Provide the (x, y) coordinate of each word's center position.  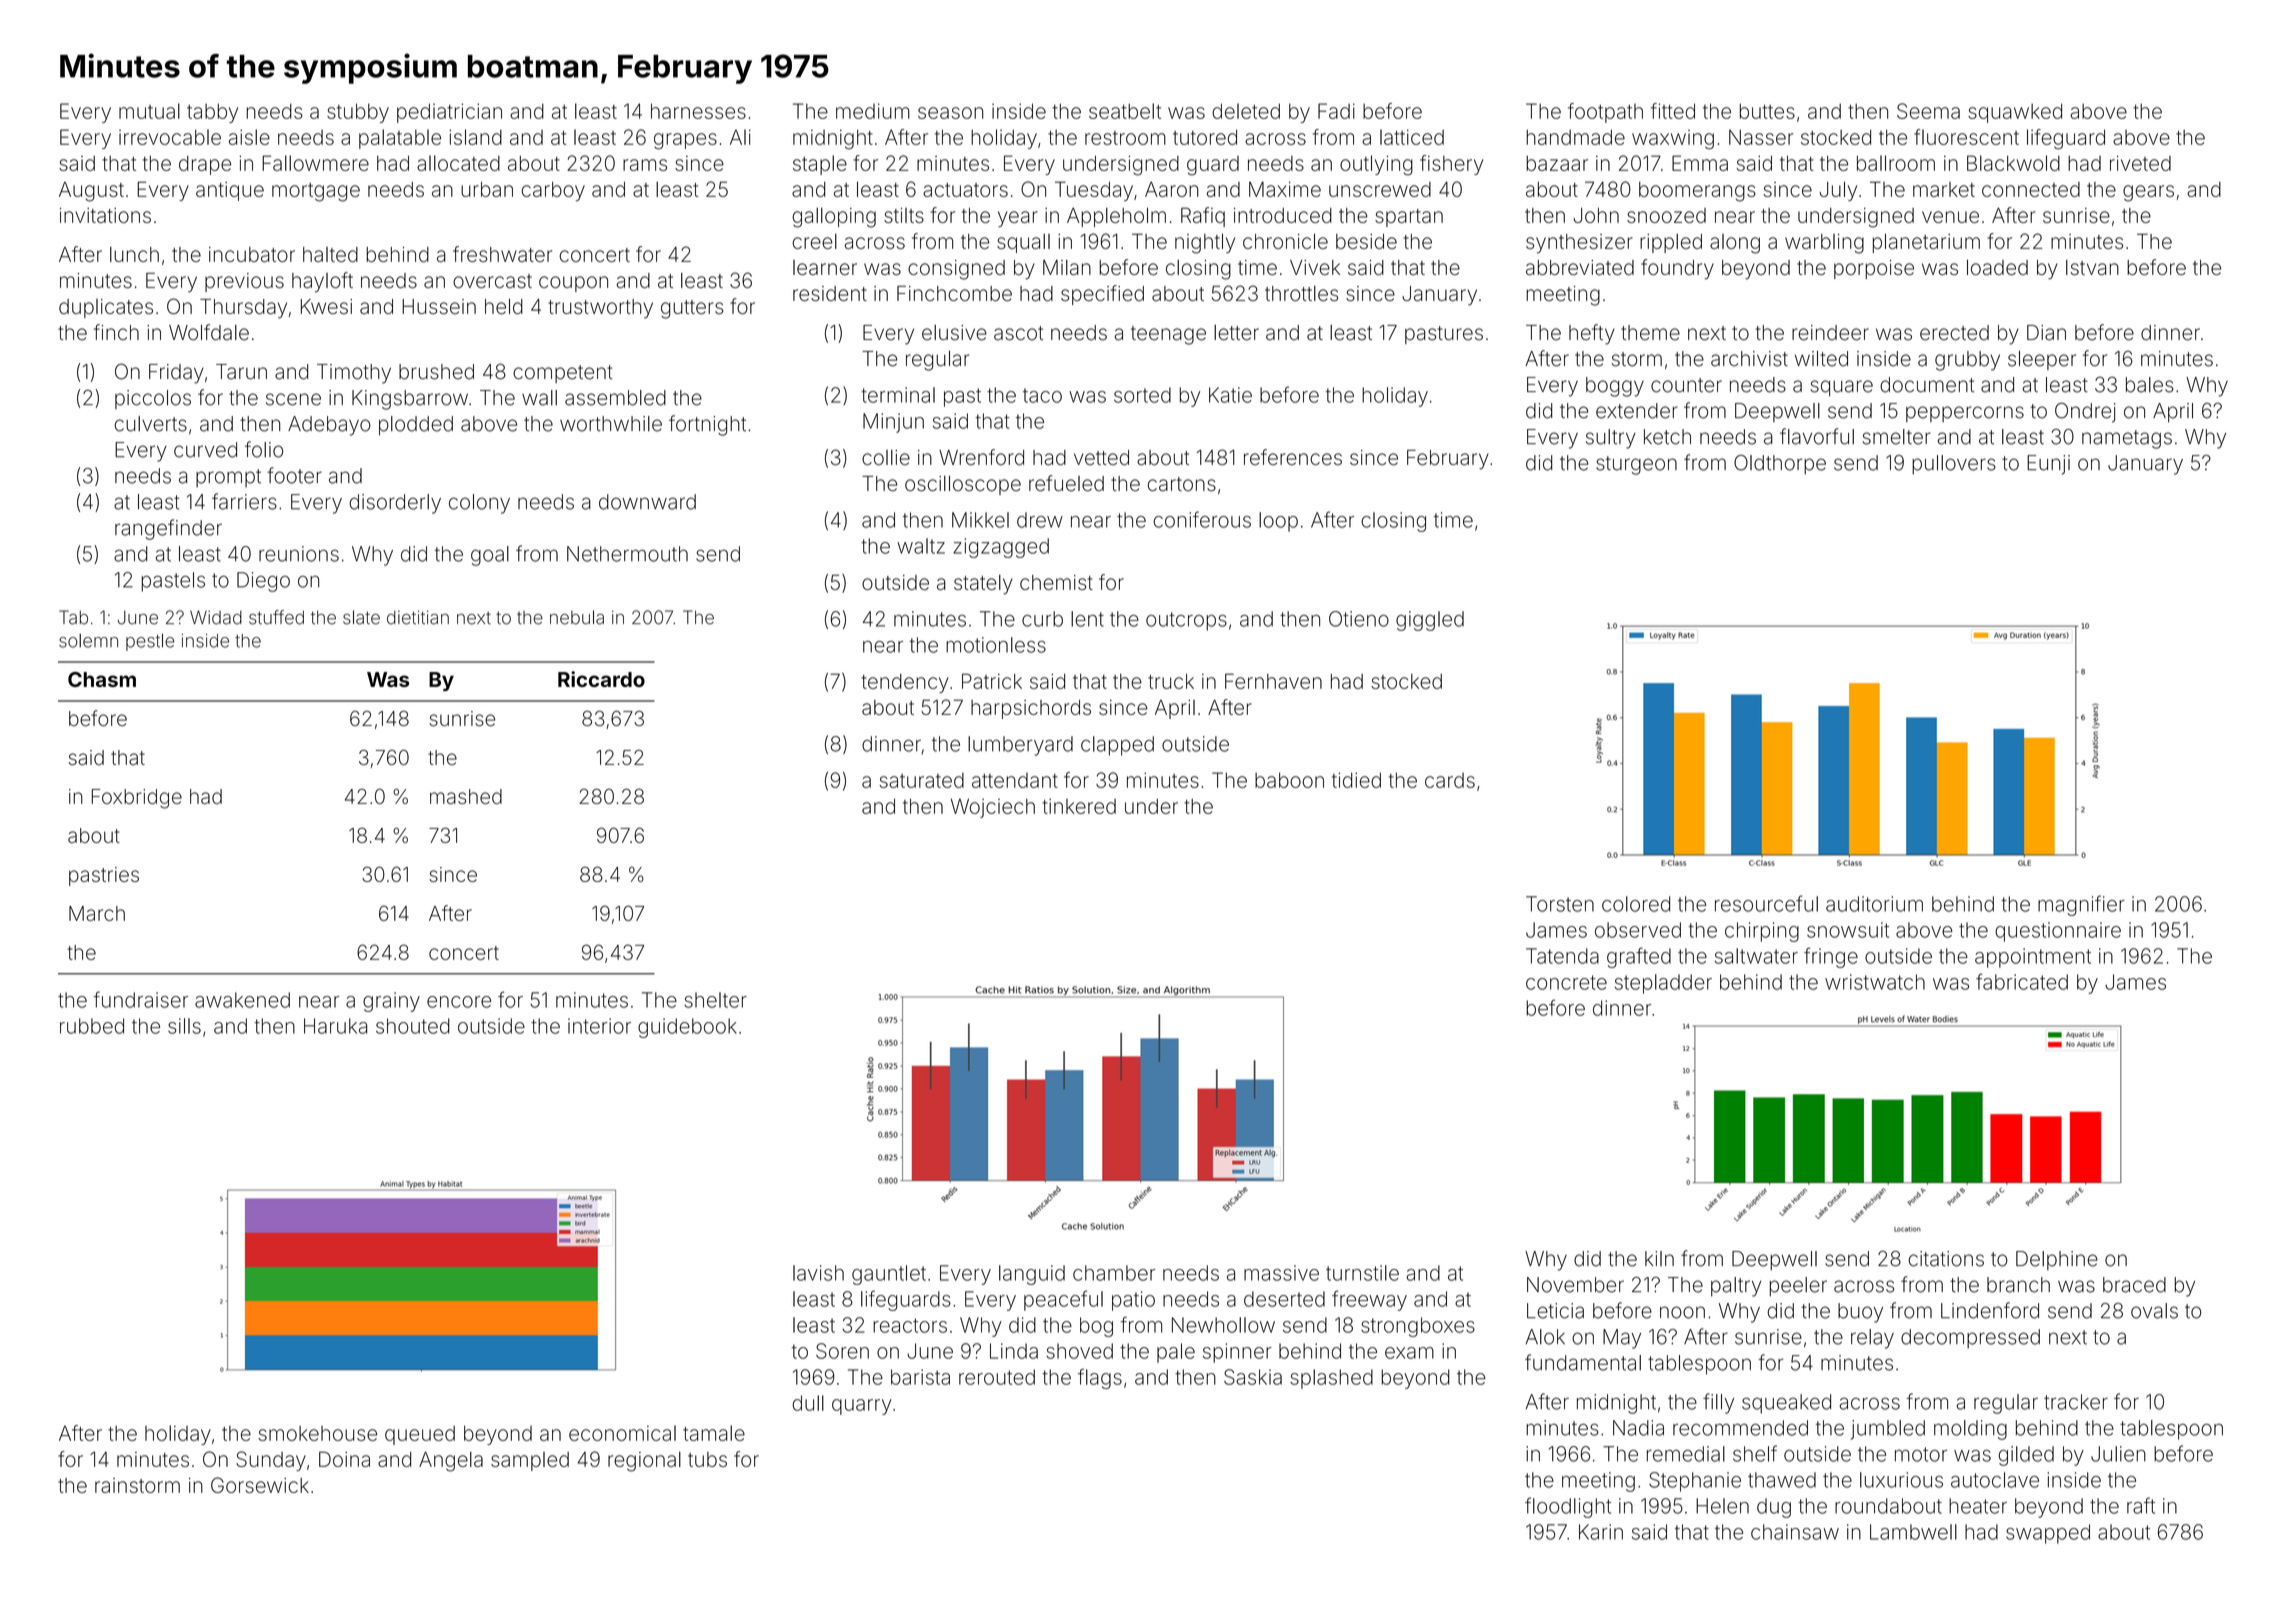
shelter (715, 1000)
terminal (898, 395)
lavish (818, 1273)
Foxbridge (137, 799)
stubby (358, 113)
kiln (1659, 1258)
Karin (1601, 1532)
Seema (1928, 111)
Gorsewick (260, 1485)
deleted (1246, 111)
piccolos (153, 399)
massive (1281, 1273)
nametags (2127, 439)
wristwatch (1875, 982)
